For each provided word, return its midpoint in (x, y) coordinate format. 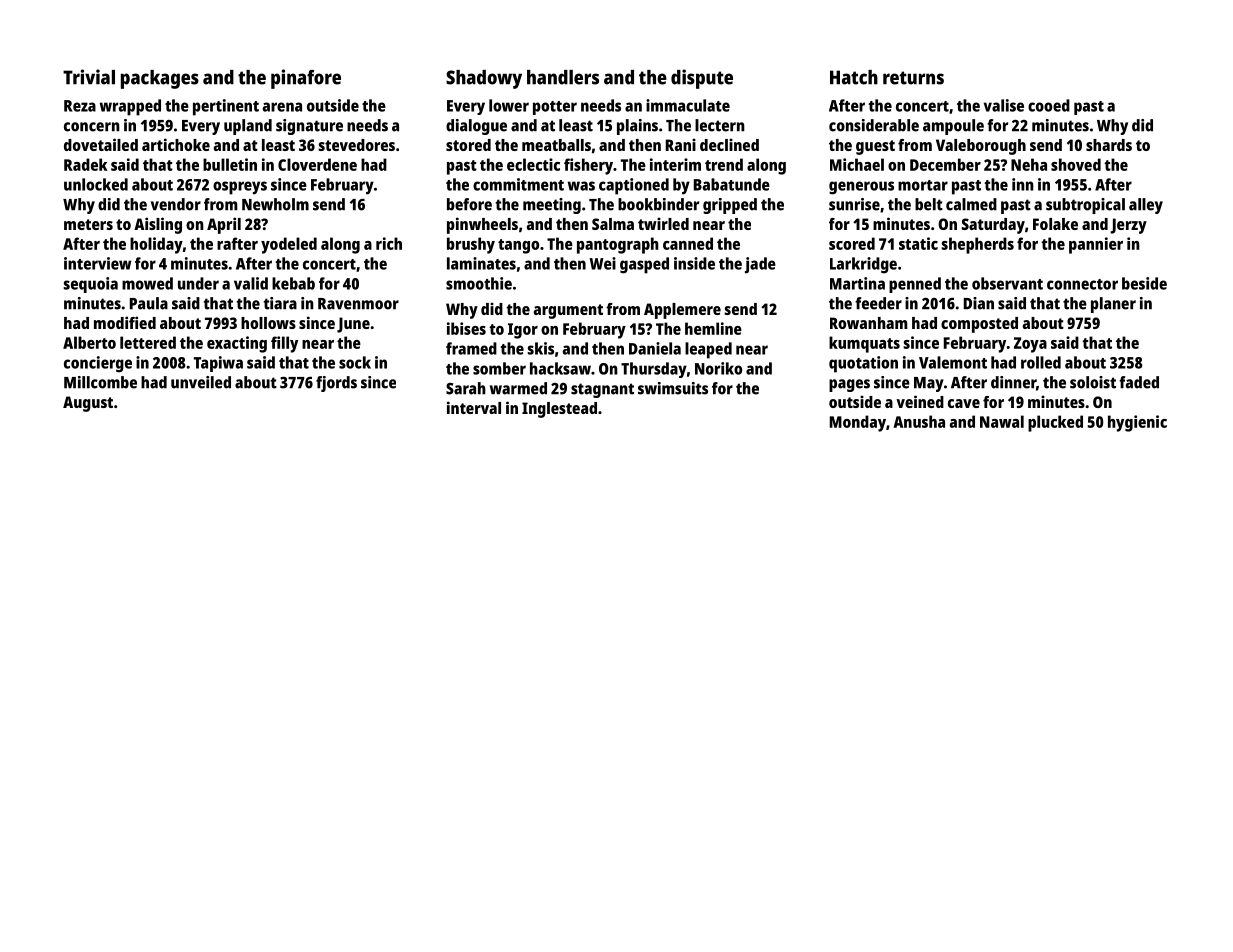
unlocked (96, 184)
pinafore (306, 79)
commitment (518, 184)
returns (913, 78)
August (88, 404)
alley (1146, 206)
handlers (563, 77)
